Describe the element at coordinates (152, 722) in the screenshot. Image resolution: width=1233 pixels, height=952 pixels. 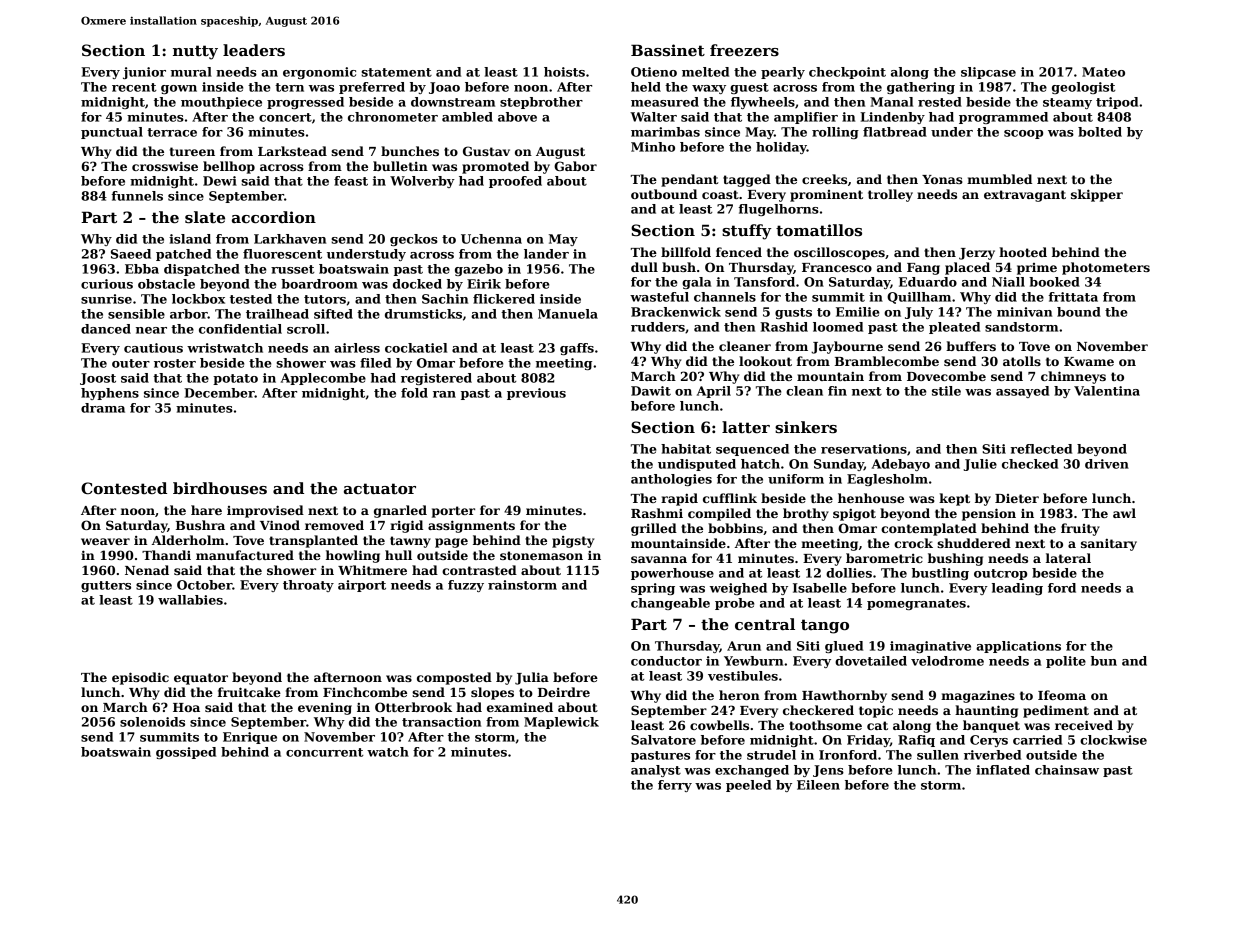
I see `solenoids` at that location.
